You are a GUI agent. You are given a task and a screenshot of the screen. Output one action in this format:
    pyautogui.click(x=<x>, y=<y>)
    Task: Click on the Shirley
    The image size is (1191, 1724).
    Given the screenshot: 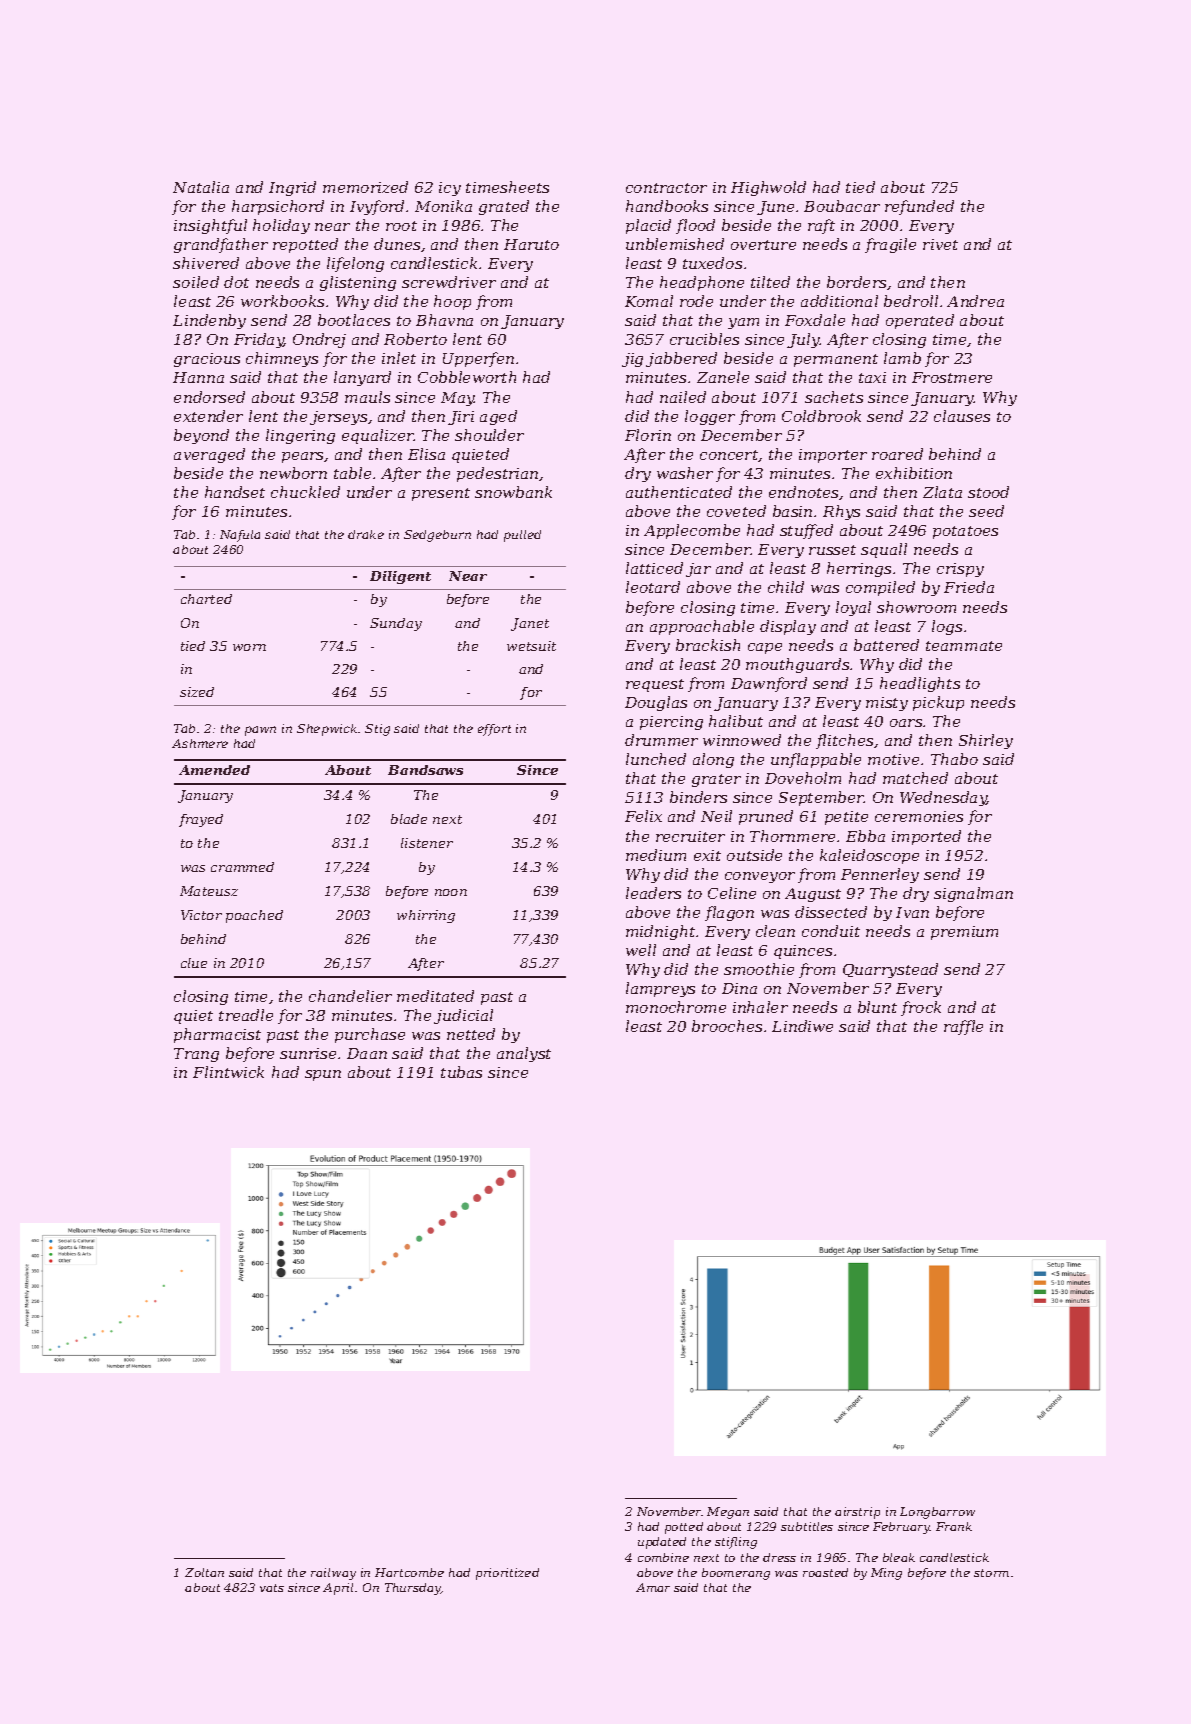 What is the action you would take?
    pyautogui.click(x=986, y=741)
